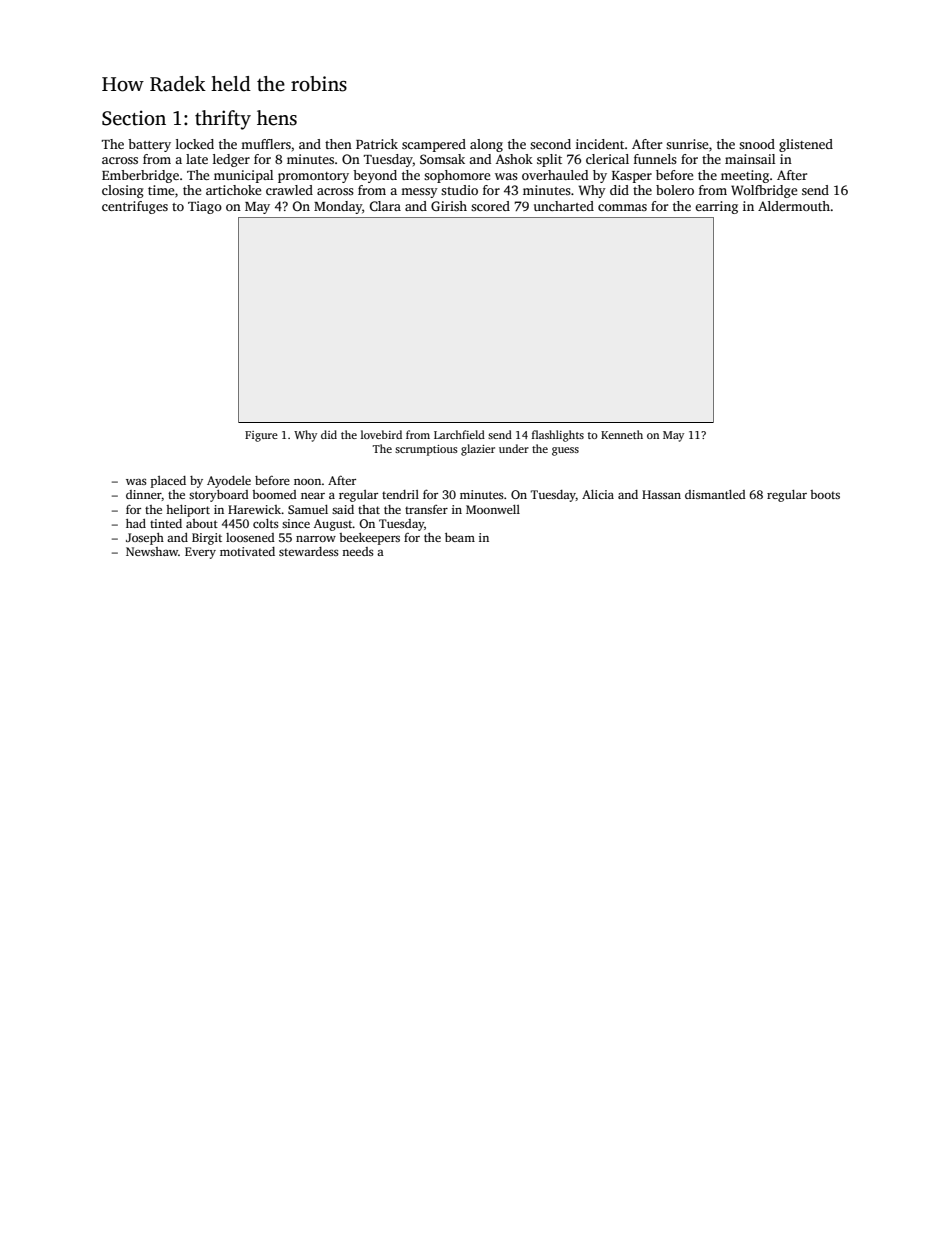 The image size is (952, 1233). I want to click on Aldermouth, so click(794, 206).
